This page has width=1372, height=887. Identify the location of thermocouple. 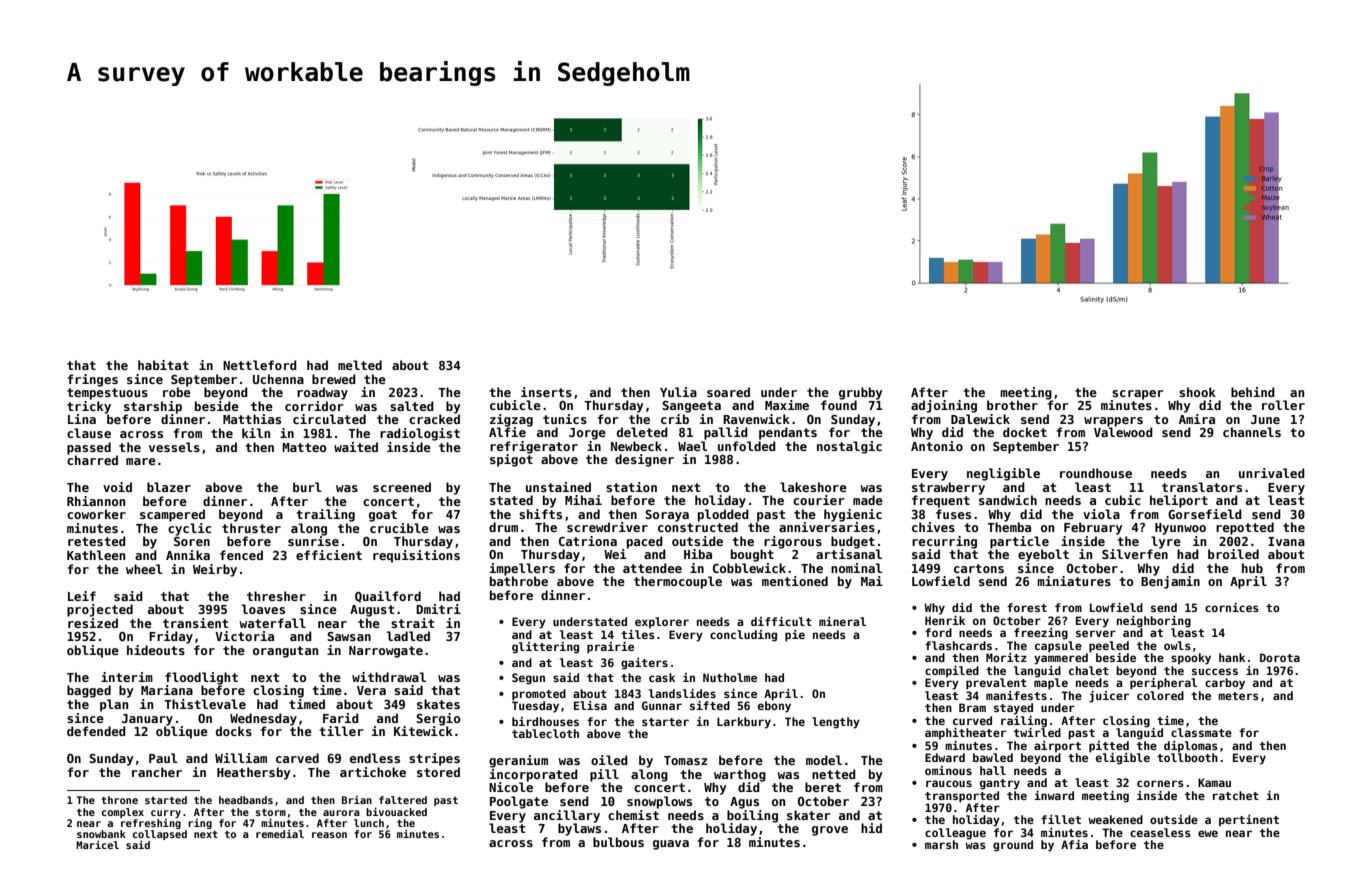
(678, 582).
